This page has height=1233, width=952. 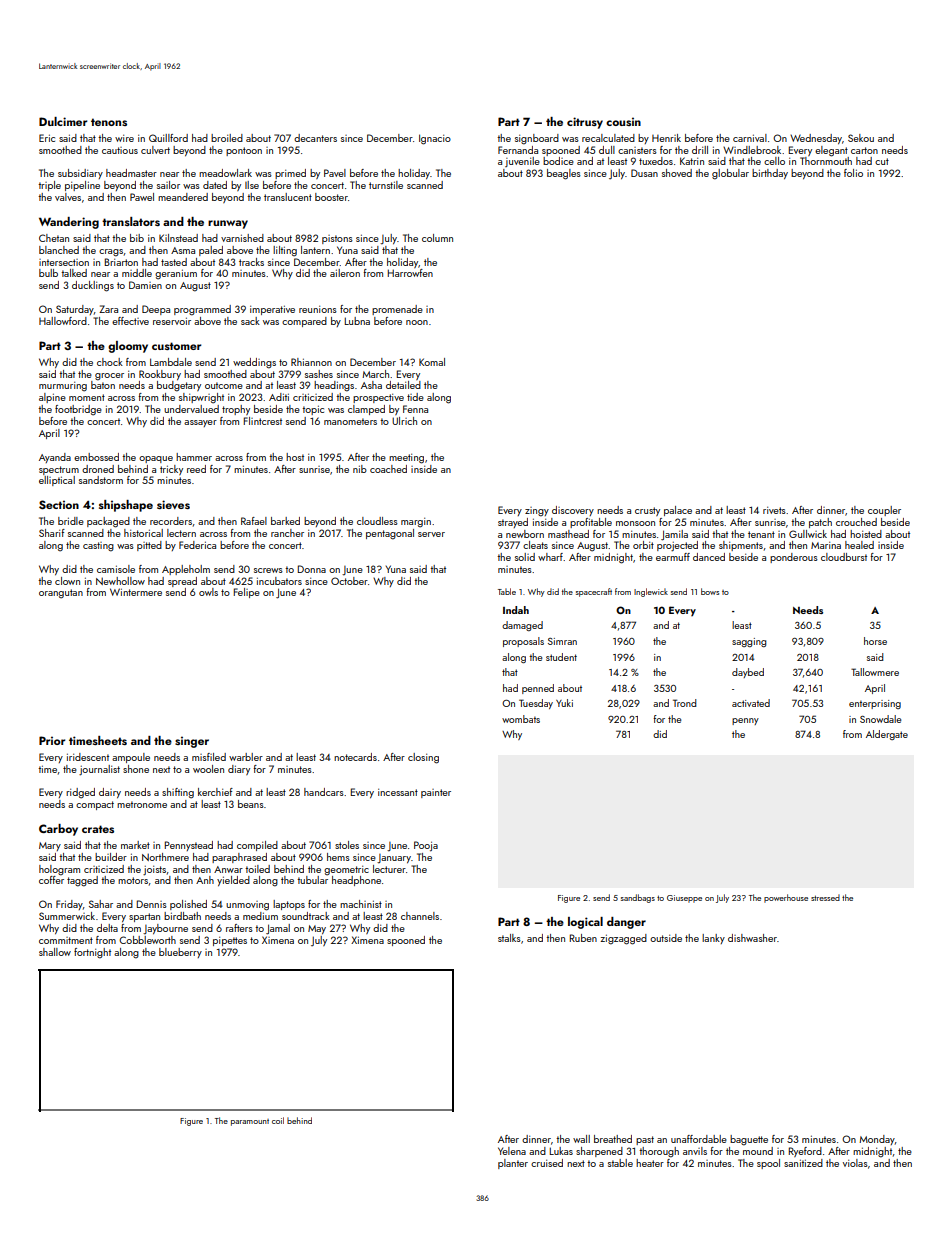 I want to click on carnival, so click(x=750, y=138).
